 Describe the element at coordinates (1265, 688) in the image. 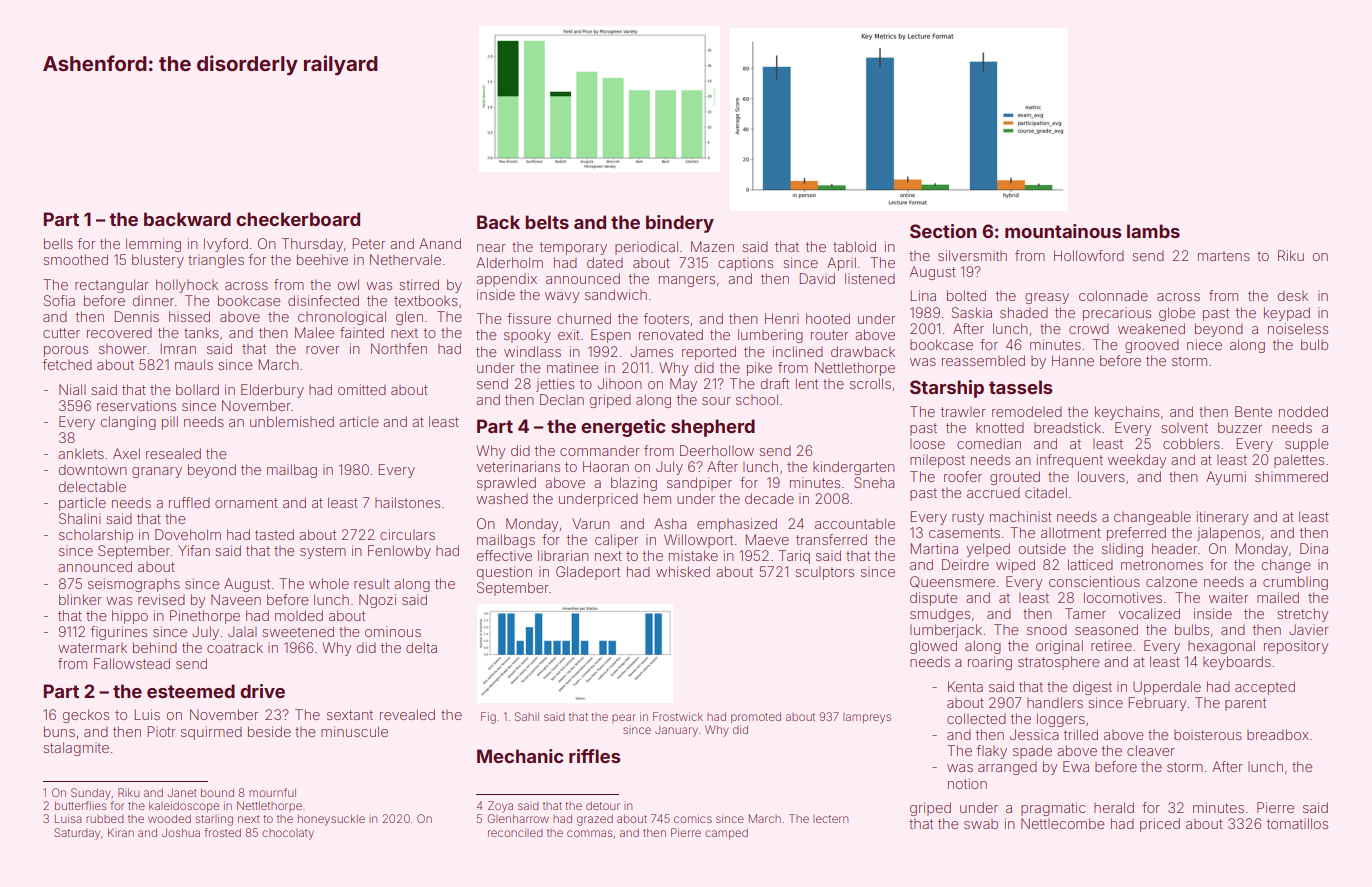

I see `accepted` at that location.
